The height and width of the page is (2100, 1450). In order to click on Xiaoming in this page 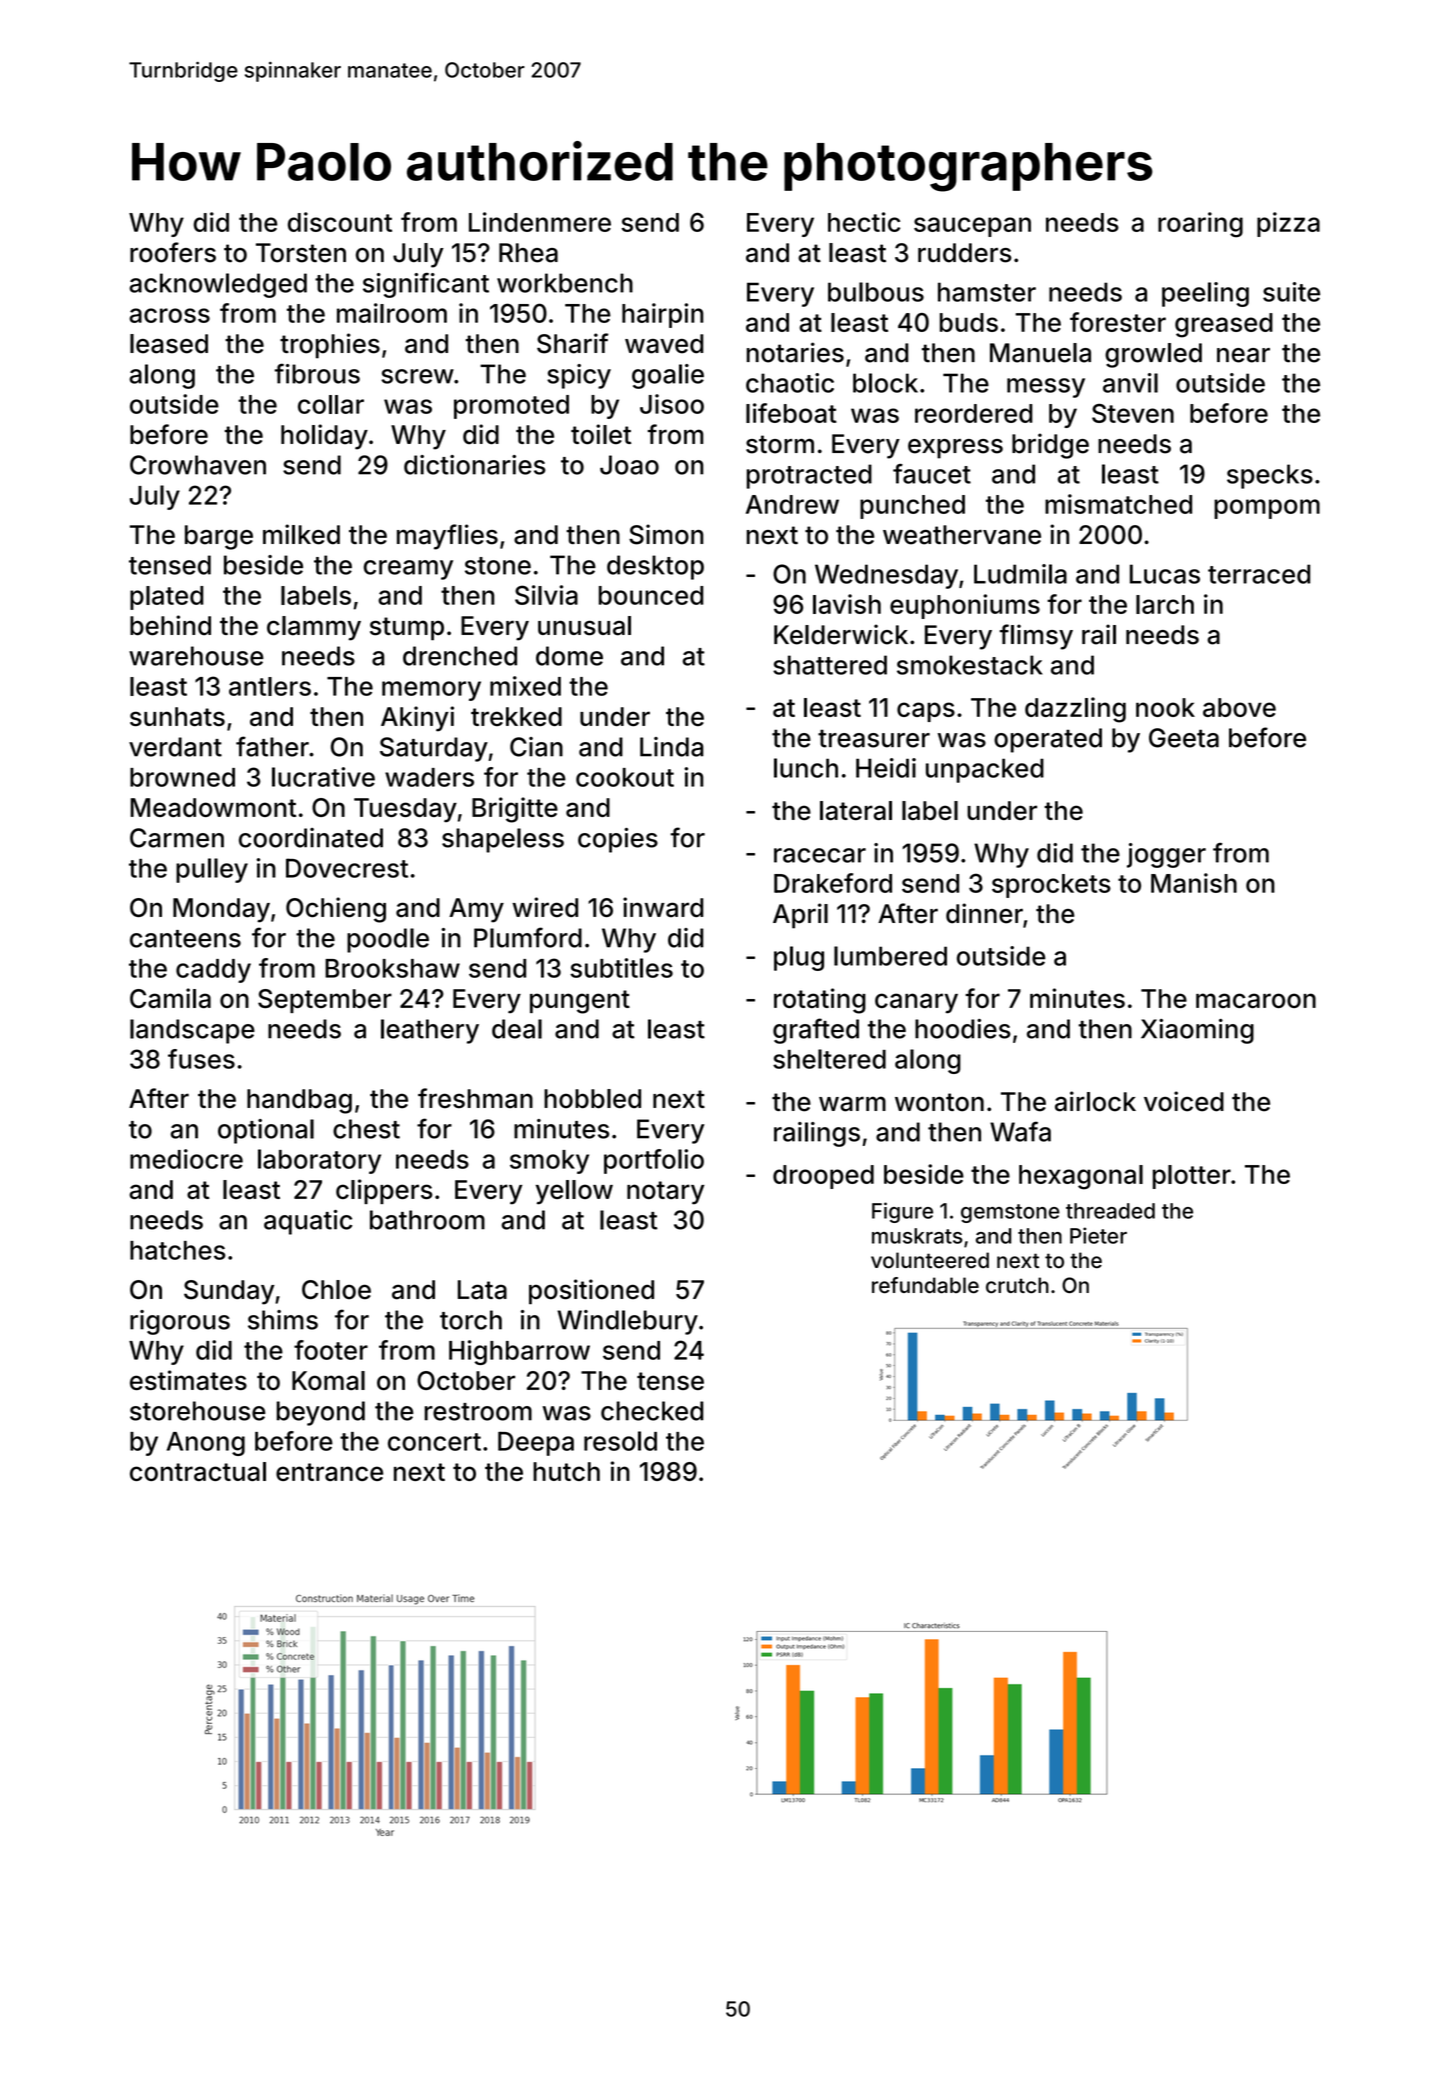, I will do `click(1197, 1031)`.
